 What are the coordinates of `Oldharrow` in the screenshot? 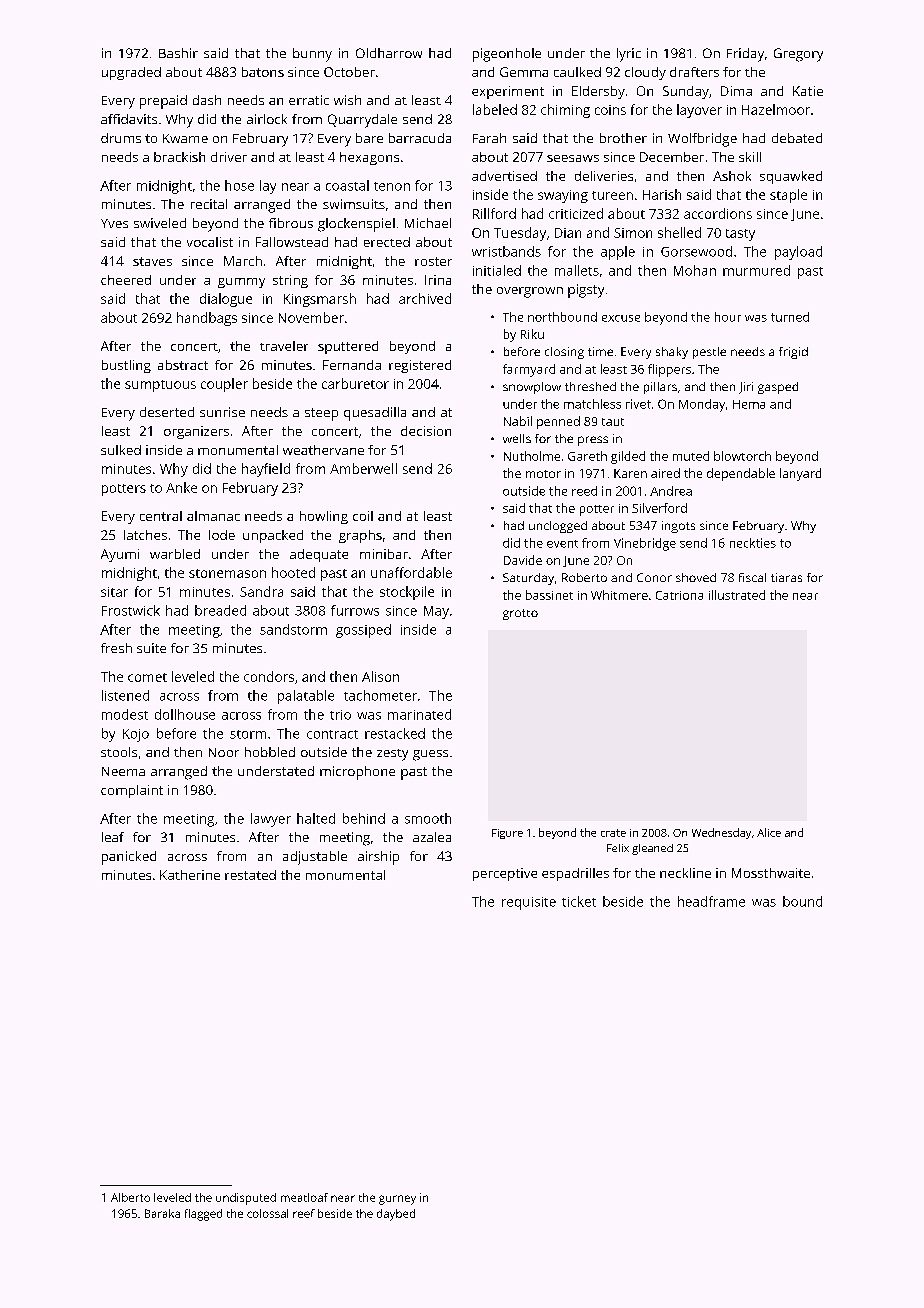 It's located at (389, 53).
